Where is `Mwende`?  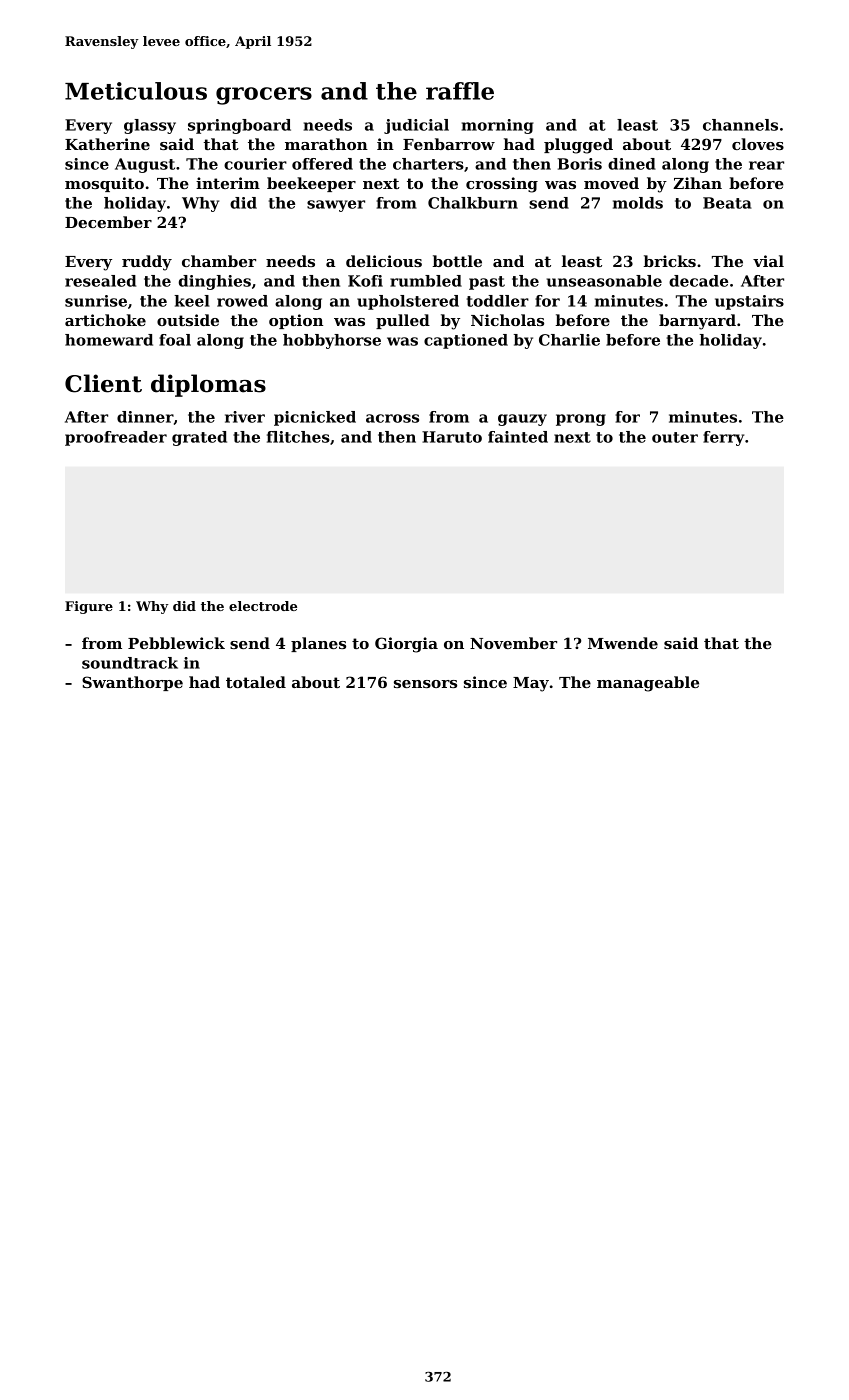
Mwende is located at coordinates (623, 643).
